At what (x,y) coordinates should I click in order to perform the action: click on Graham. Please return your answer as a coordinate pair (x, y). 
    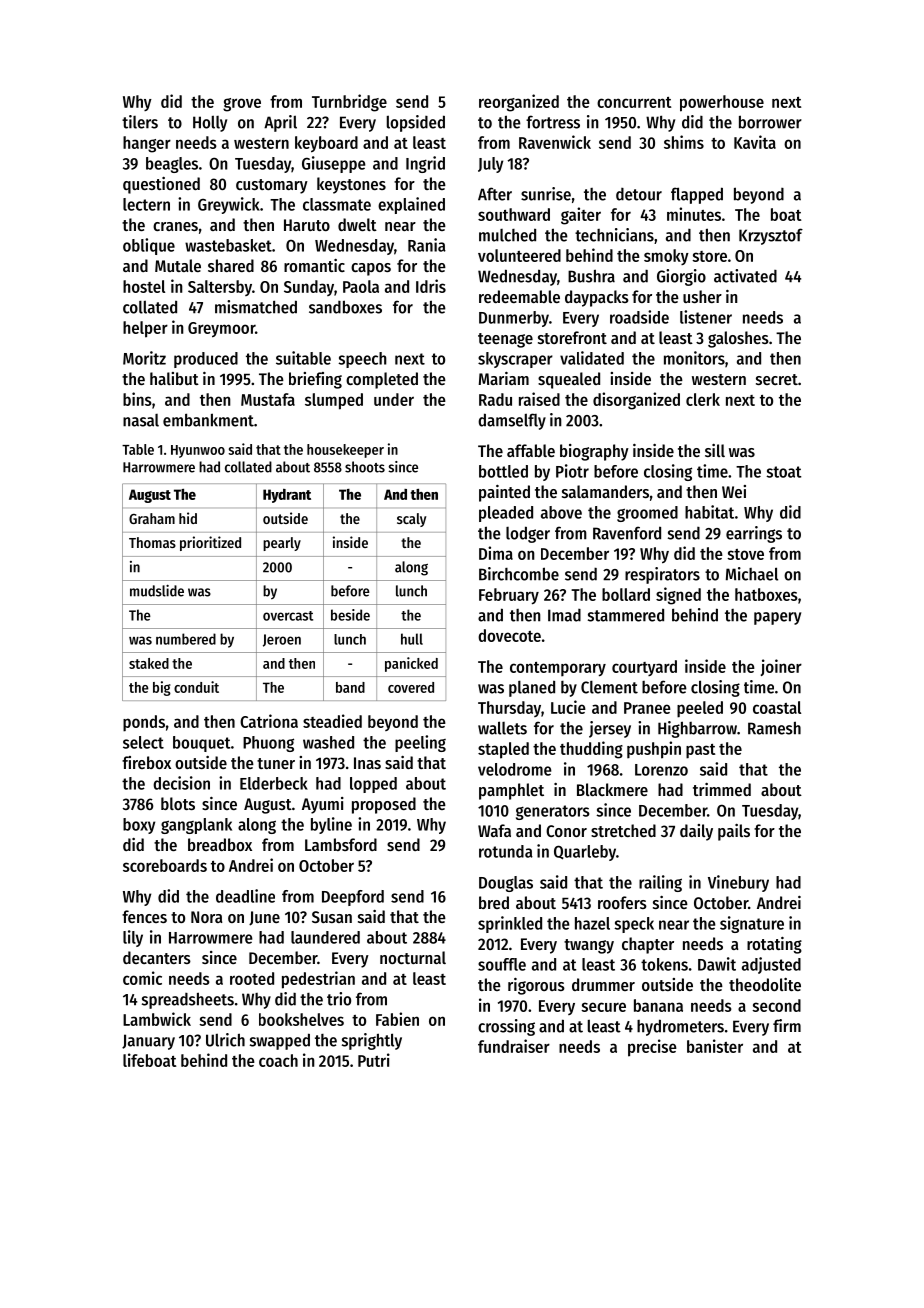
    Looking at the image, I should click on (152, 518).
